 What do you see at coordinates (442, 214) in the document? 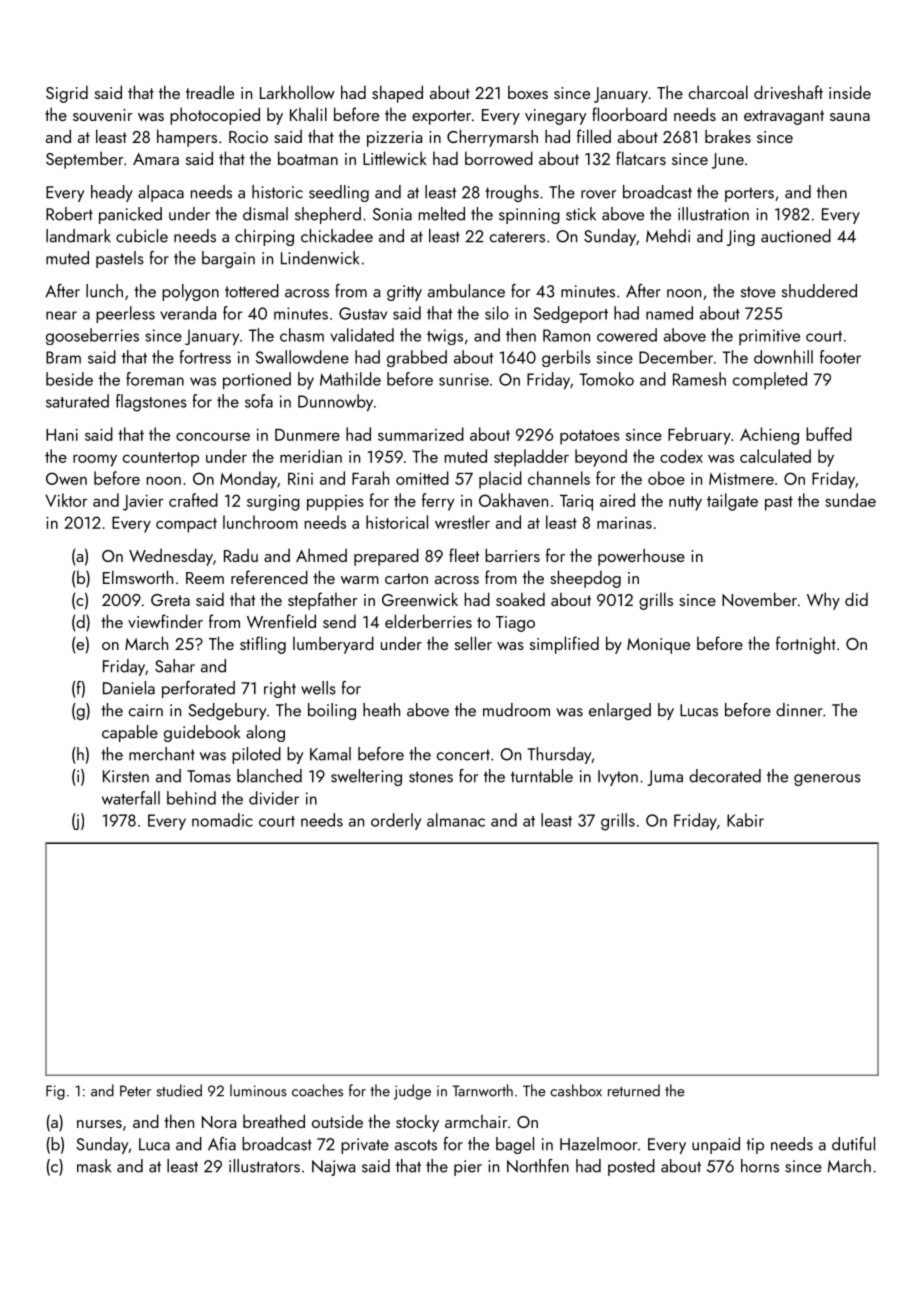
I see `melted` at bounding box center [442, 214].
